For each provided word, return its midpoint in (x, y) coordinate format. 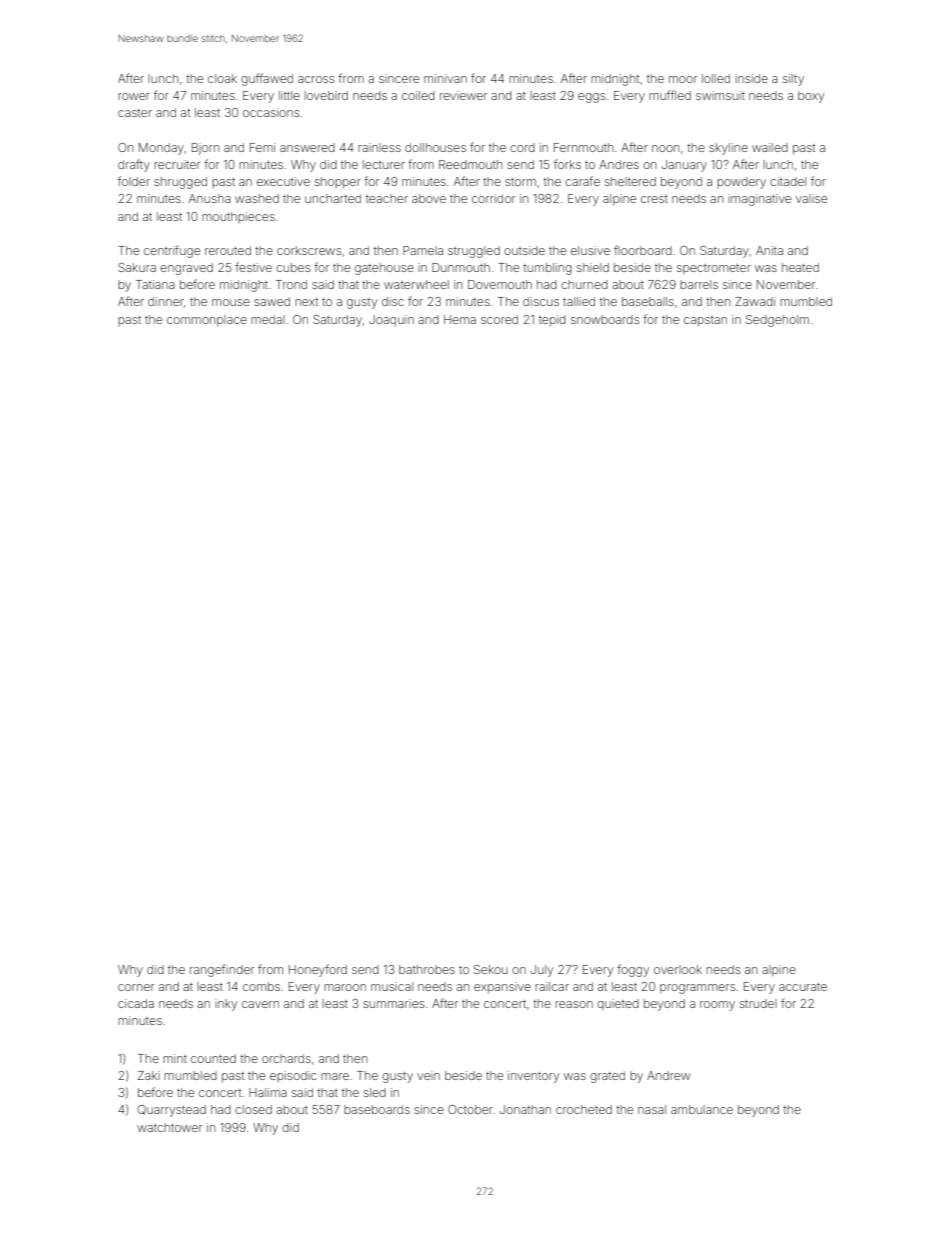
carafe (582, 181)
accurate (803, 987)
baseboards (377, 1109)
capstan (705, 321)
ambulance (702, 1109)
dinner (166, 301)
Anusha (210, 198)
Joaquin (391, 321)
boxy (811, 97)
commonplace (207, 321)
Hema (460, 319)
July (542, 971)
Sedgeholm (777, 321)
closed (253, 1109)
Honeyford (318, 970)
